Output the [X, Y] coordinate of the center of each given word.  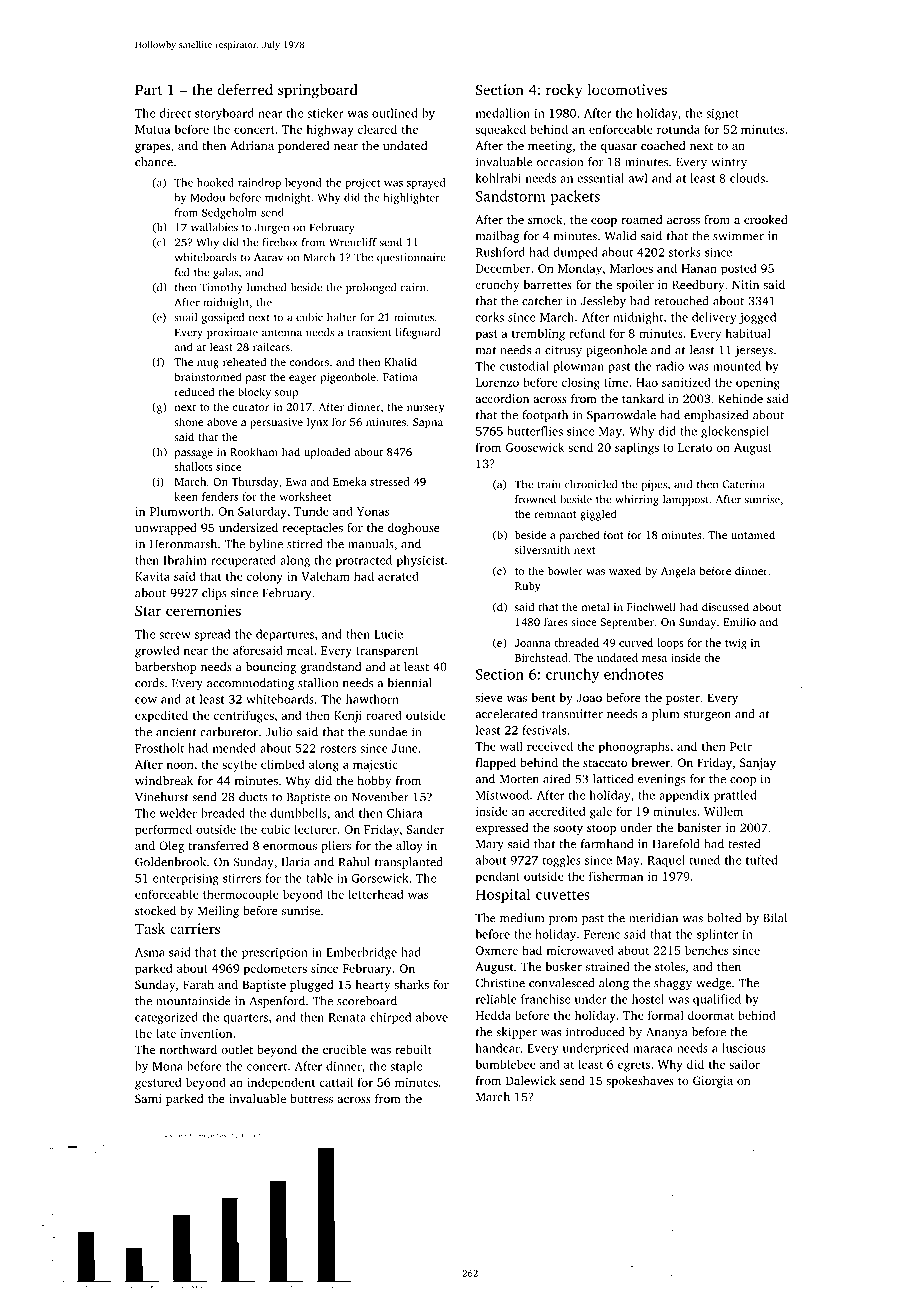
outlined [395, 113]
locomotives [627, 89]
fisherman [616, 876]
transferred [218, 845]
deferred [245, 89]
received [550, 746]
